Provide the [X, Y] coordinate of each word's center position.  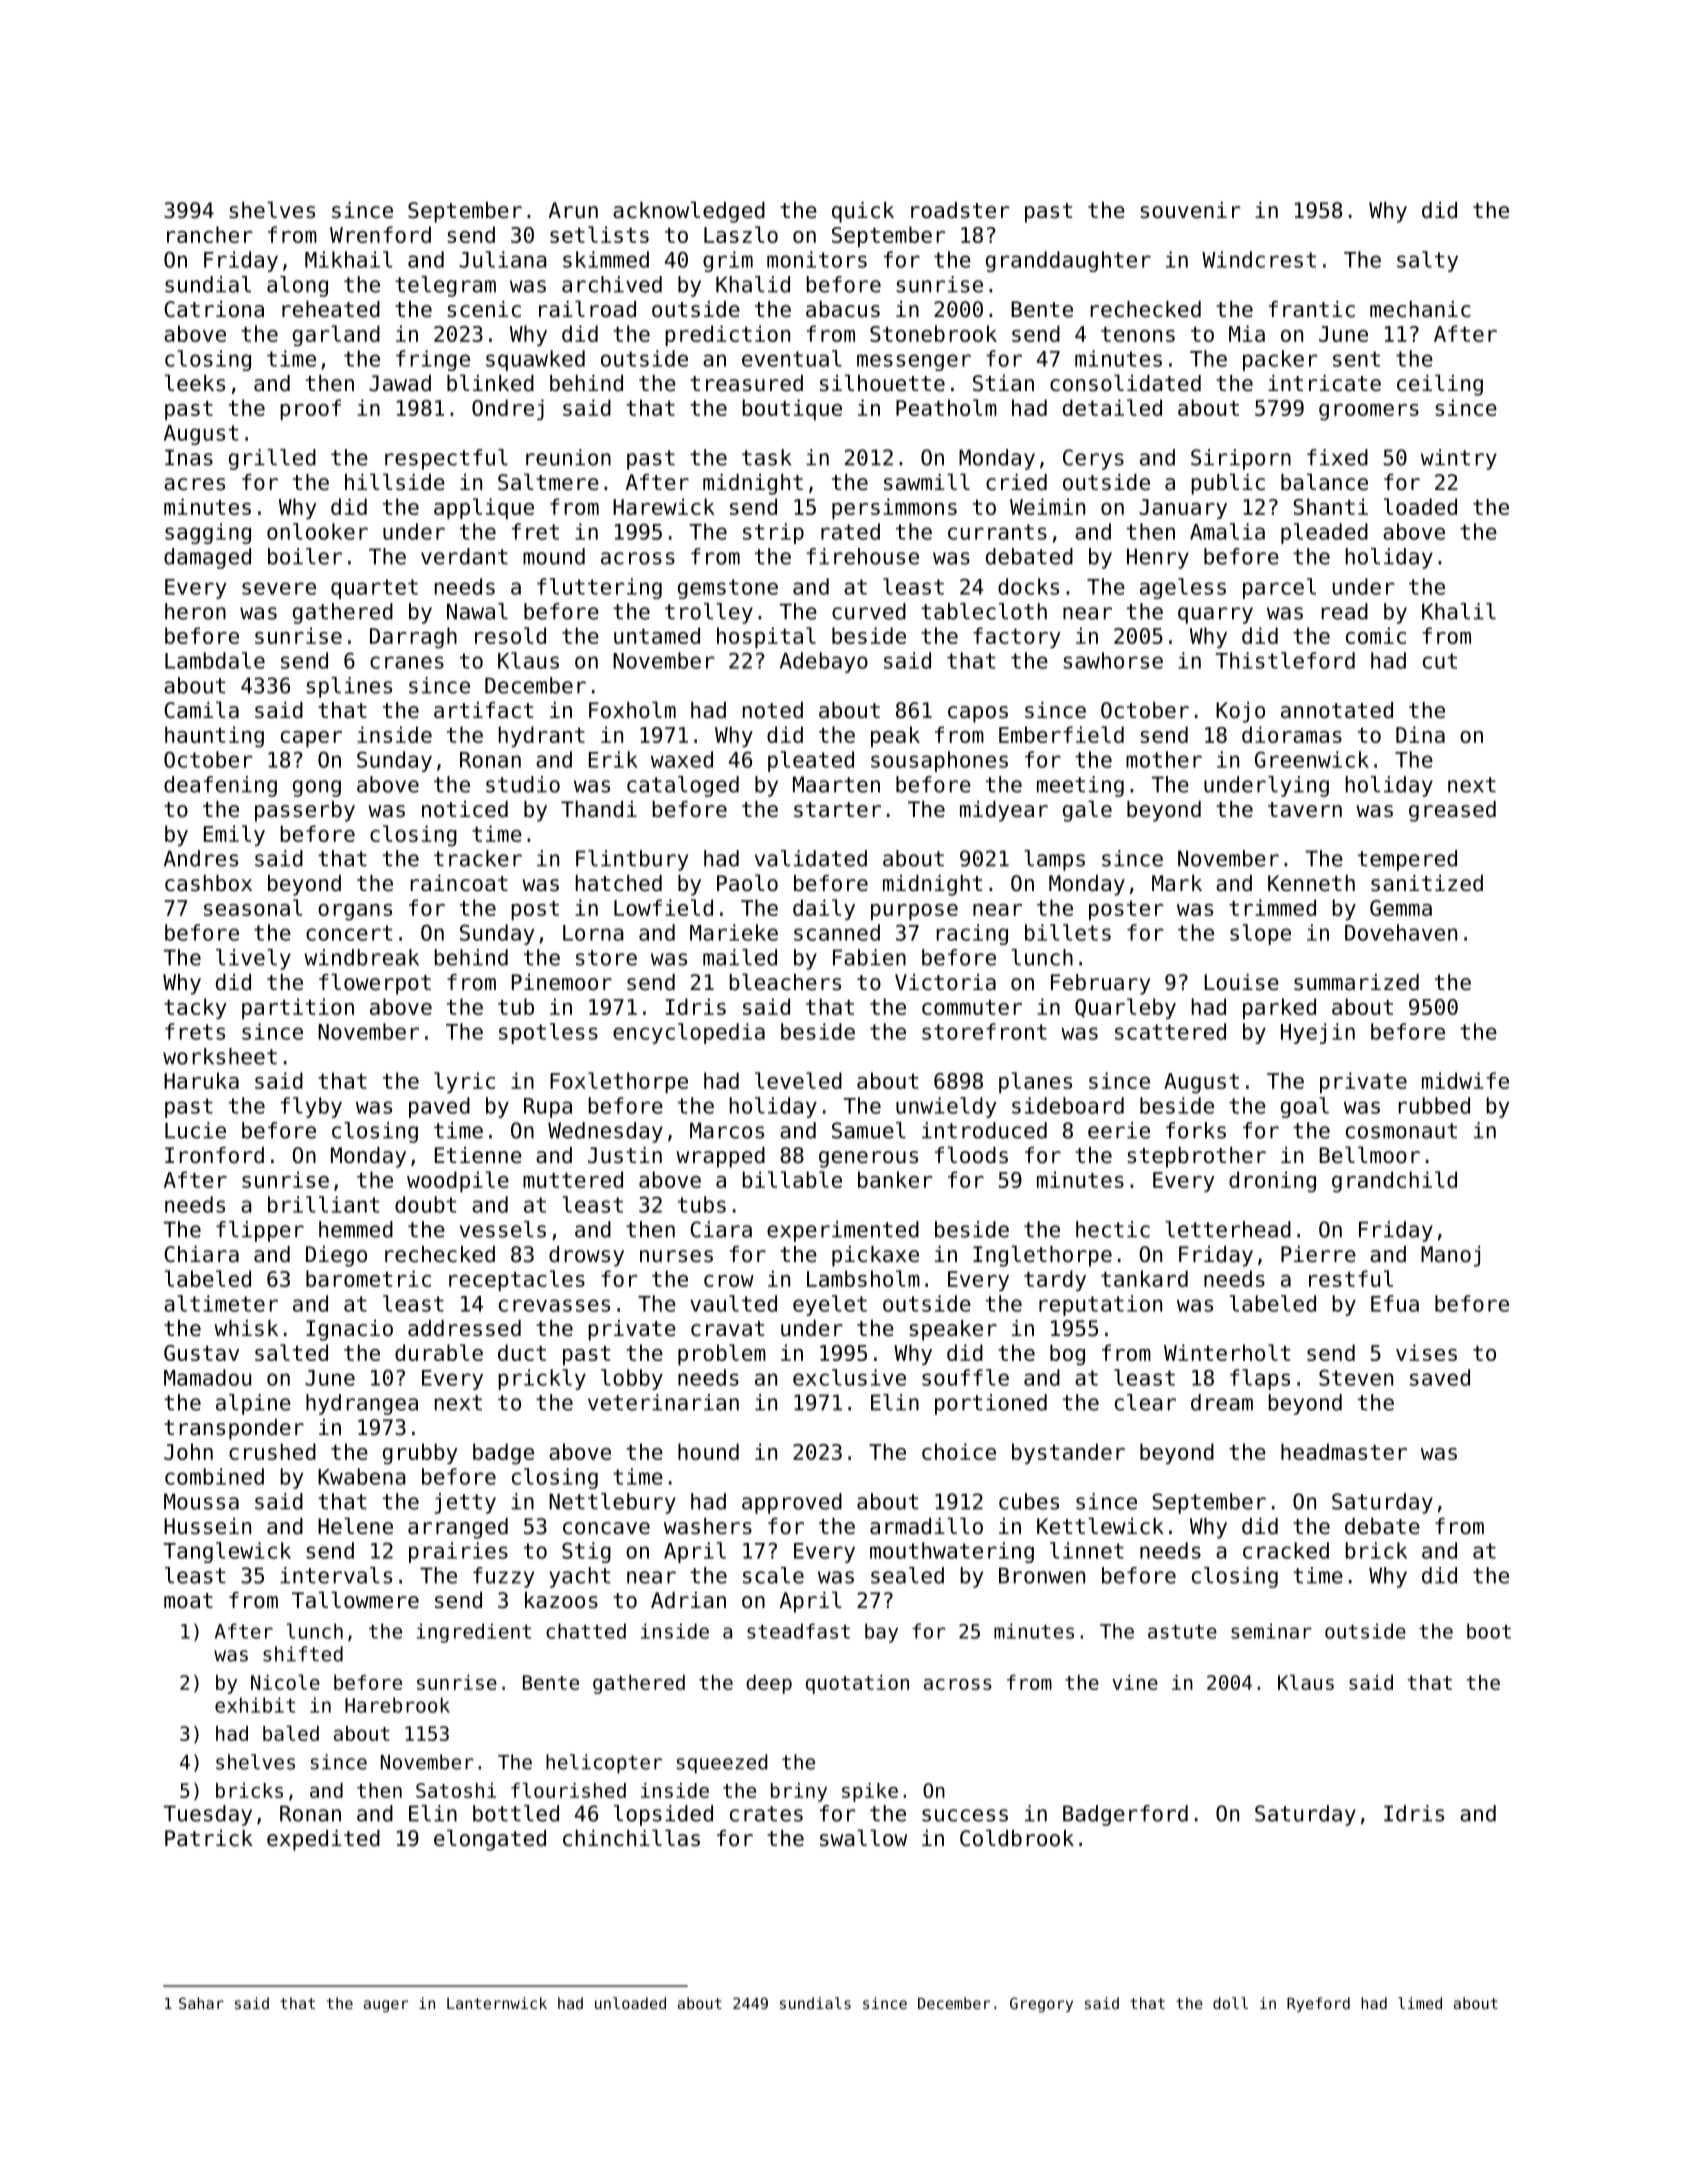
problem [722, 1354]
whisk [246, 1328]
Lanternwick [497, 2003]
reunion [568, 457]
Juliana [503, 259]
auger [386, 2006]
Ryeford [1318, 2004]
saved [1440, 1377]
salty [1427, 261]
